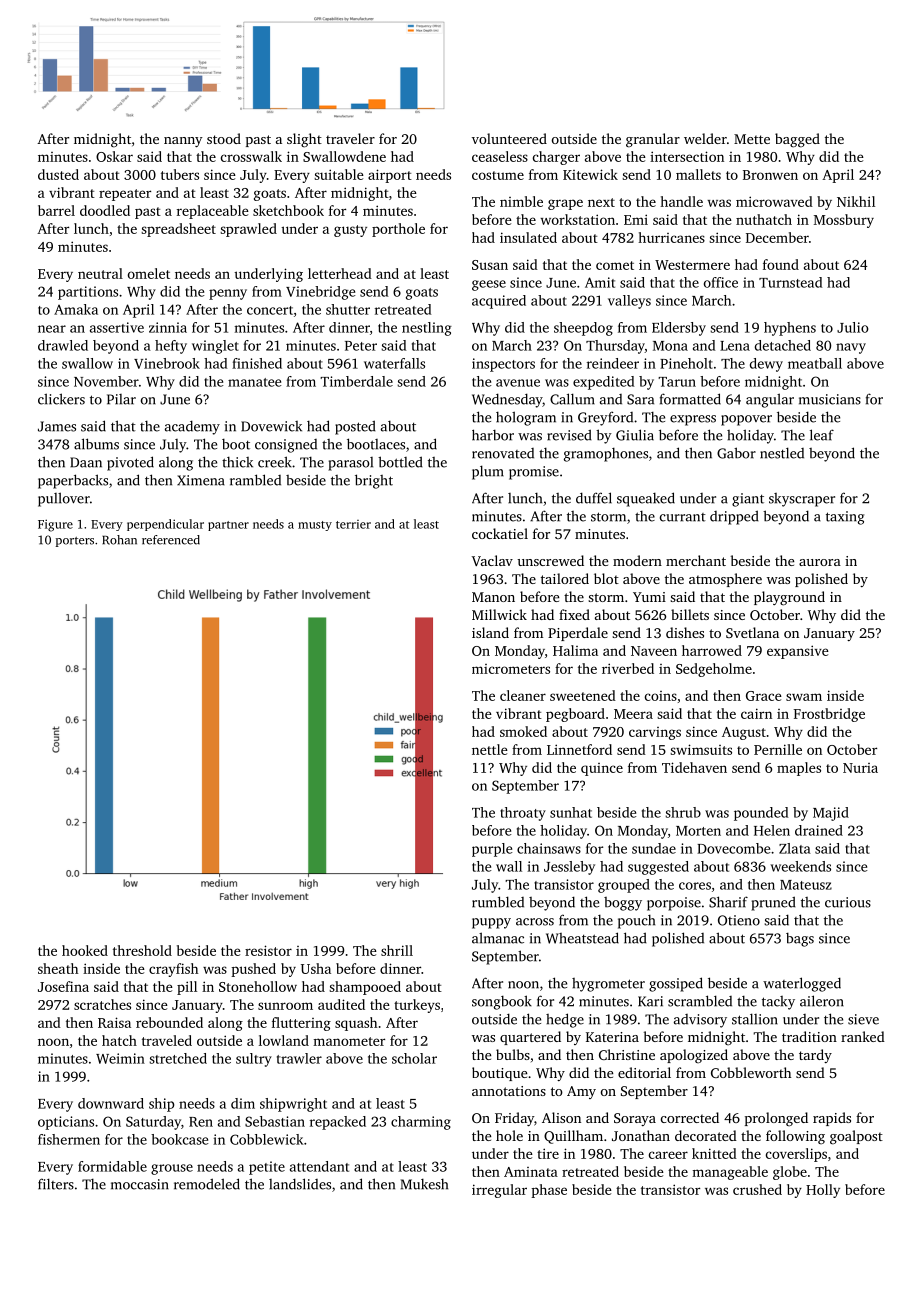 This screenshot has width=924, height=1308. I want to click on rapids, so click(832, 1119).
